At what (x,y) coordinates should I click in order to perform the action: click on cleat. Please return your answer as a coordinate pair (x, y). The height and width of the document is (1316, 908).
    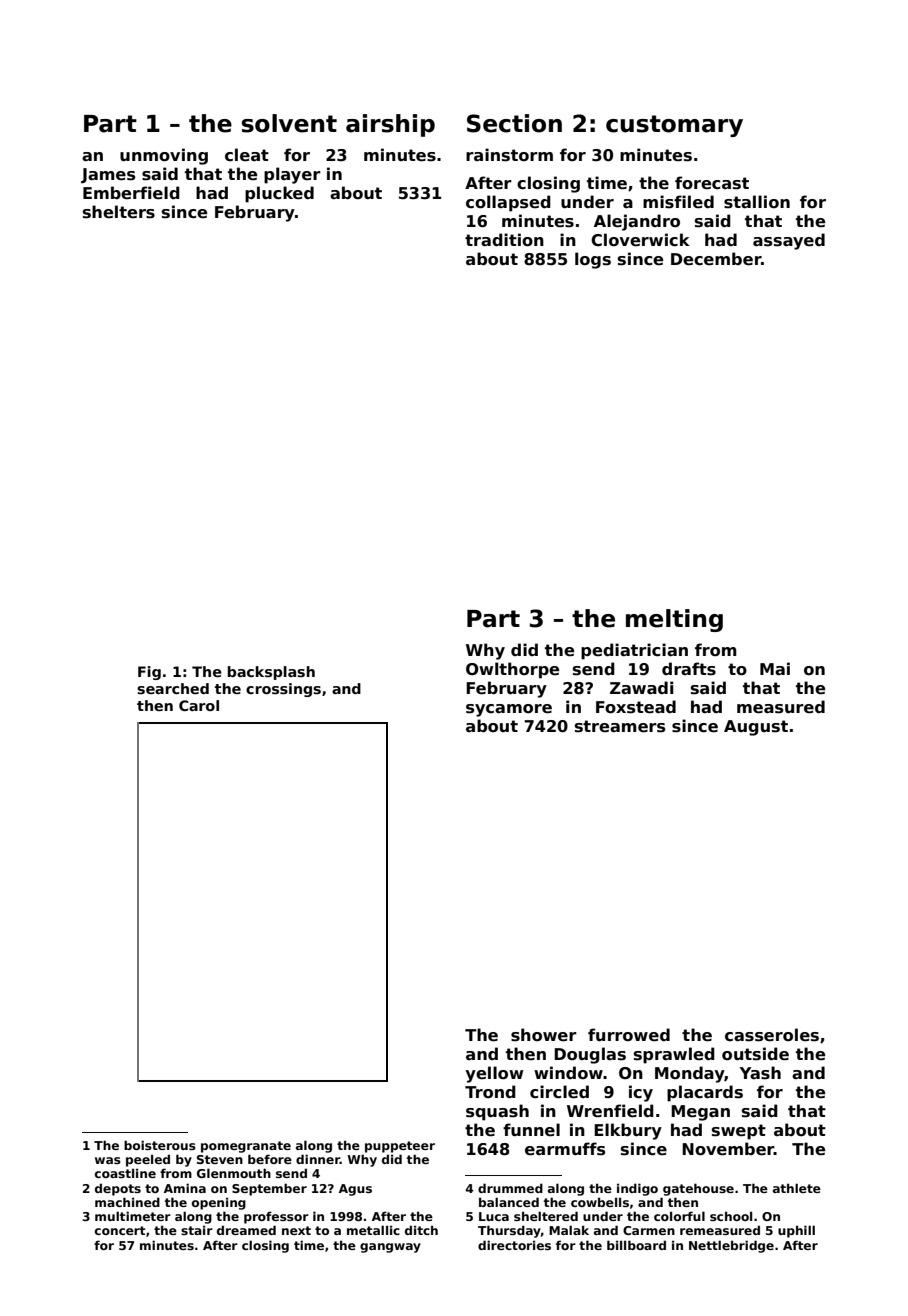
    Looking at the image, I should click on (247, 154).
